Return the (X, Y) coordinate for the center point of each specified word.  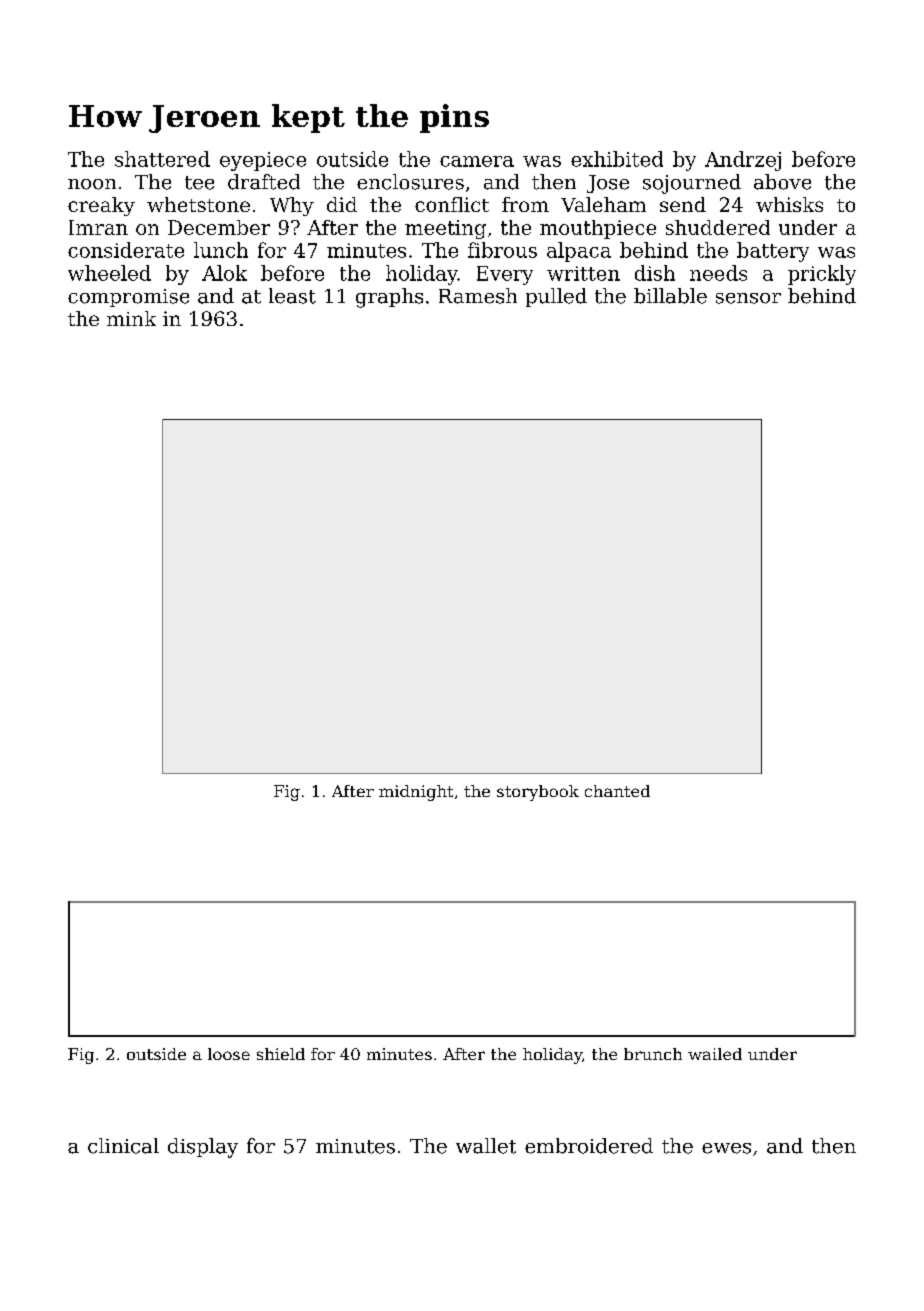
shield (281, 1054)
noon (92, 184)
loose (229, 1054)
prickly (822, 275)
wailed (715, 1054)
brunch (653, 1054)
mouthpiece (598, 229)
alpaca (579, 252)
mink (131, 318)
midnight (416, 793)
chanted (617, 791)
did (342, 204)
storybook (538, 793)
